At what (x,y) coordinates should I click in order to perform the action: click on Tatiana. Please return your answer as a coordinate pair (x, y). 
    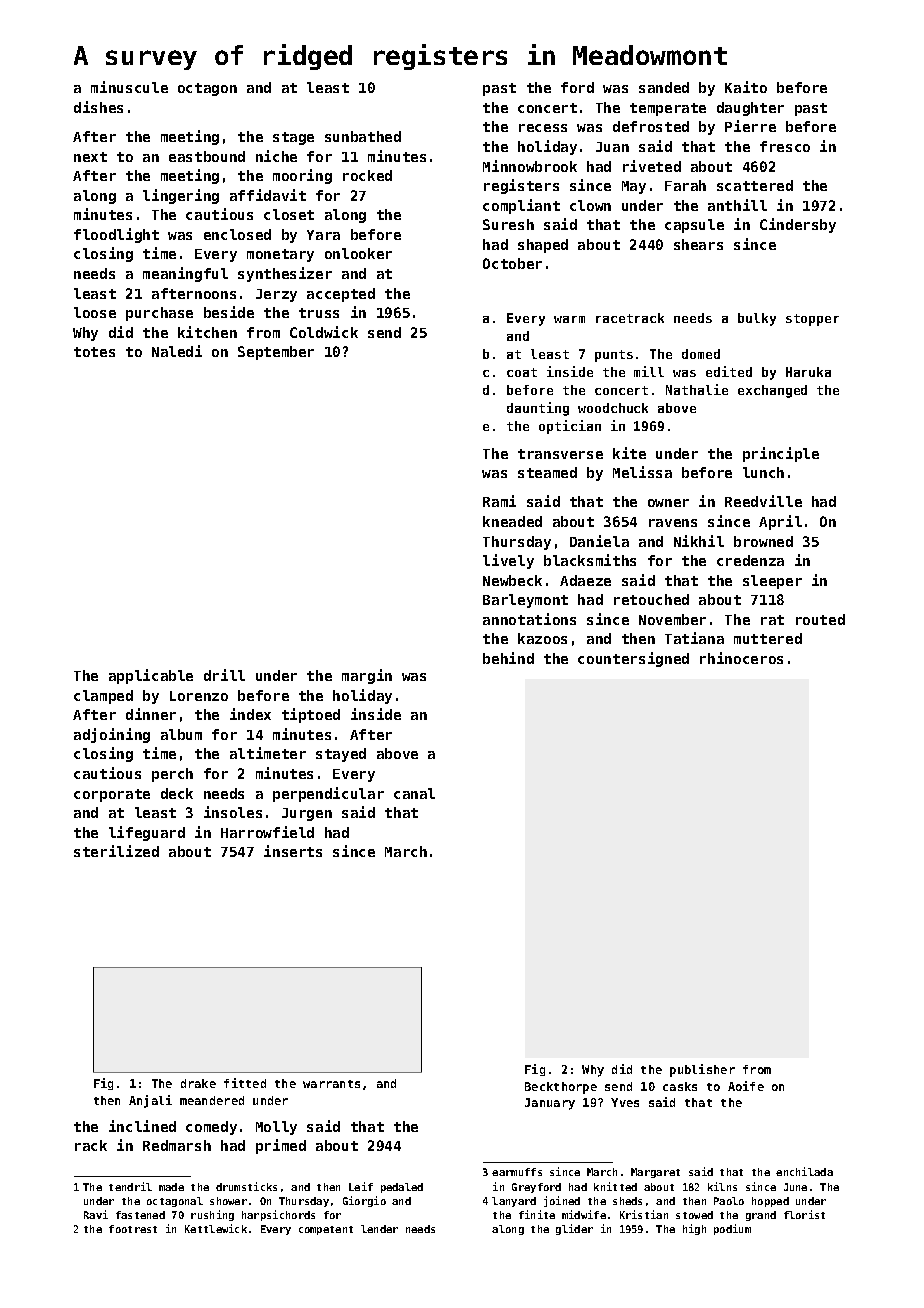
    Looking at the image, I should click on (694, 638).
